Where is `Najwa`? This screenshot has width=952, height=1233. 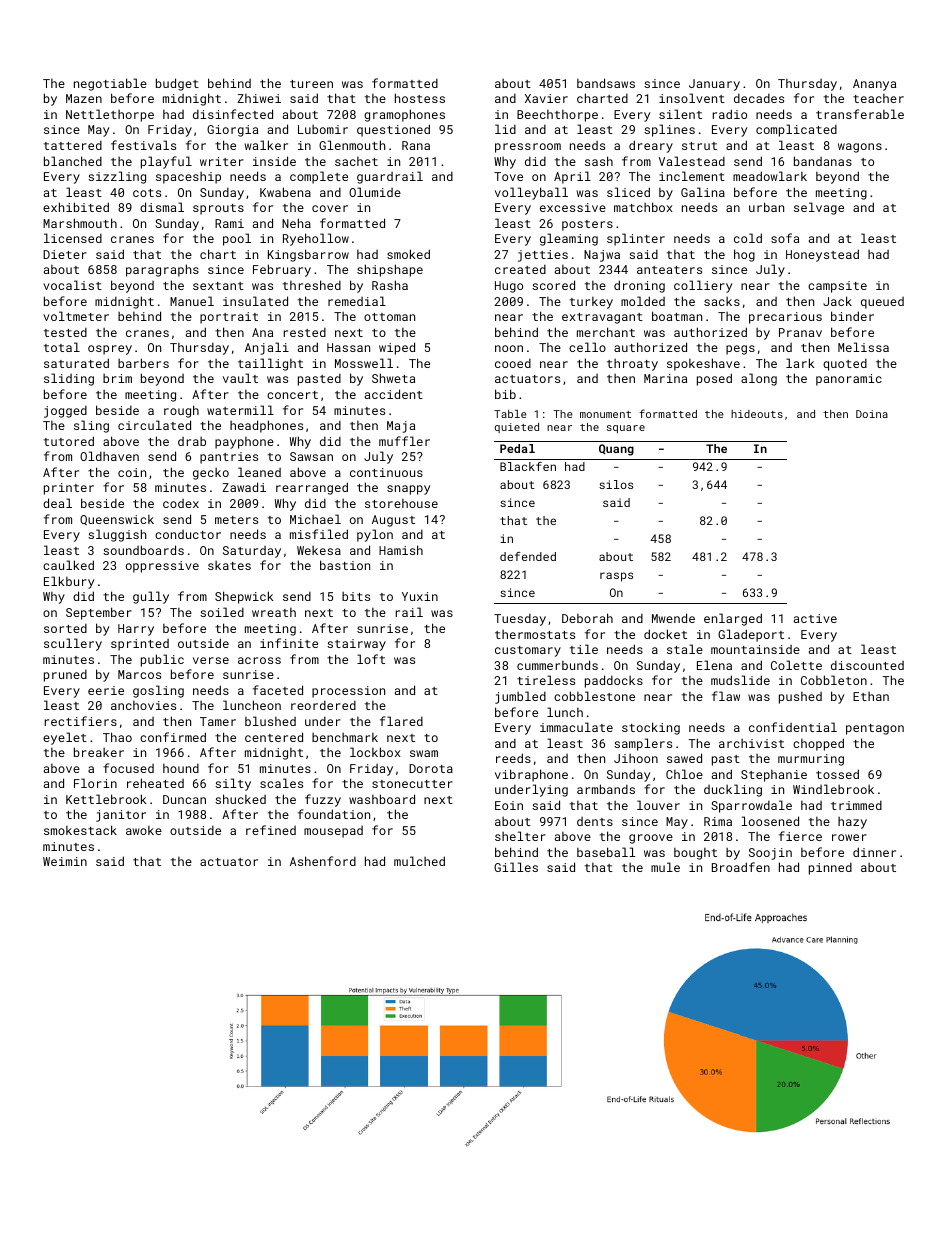
Najwa is located at coordinates (602, 256).
